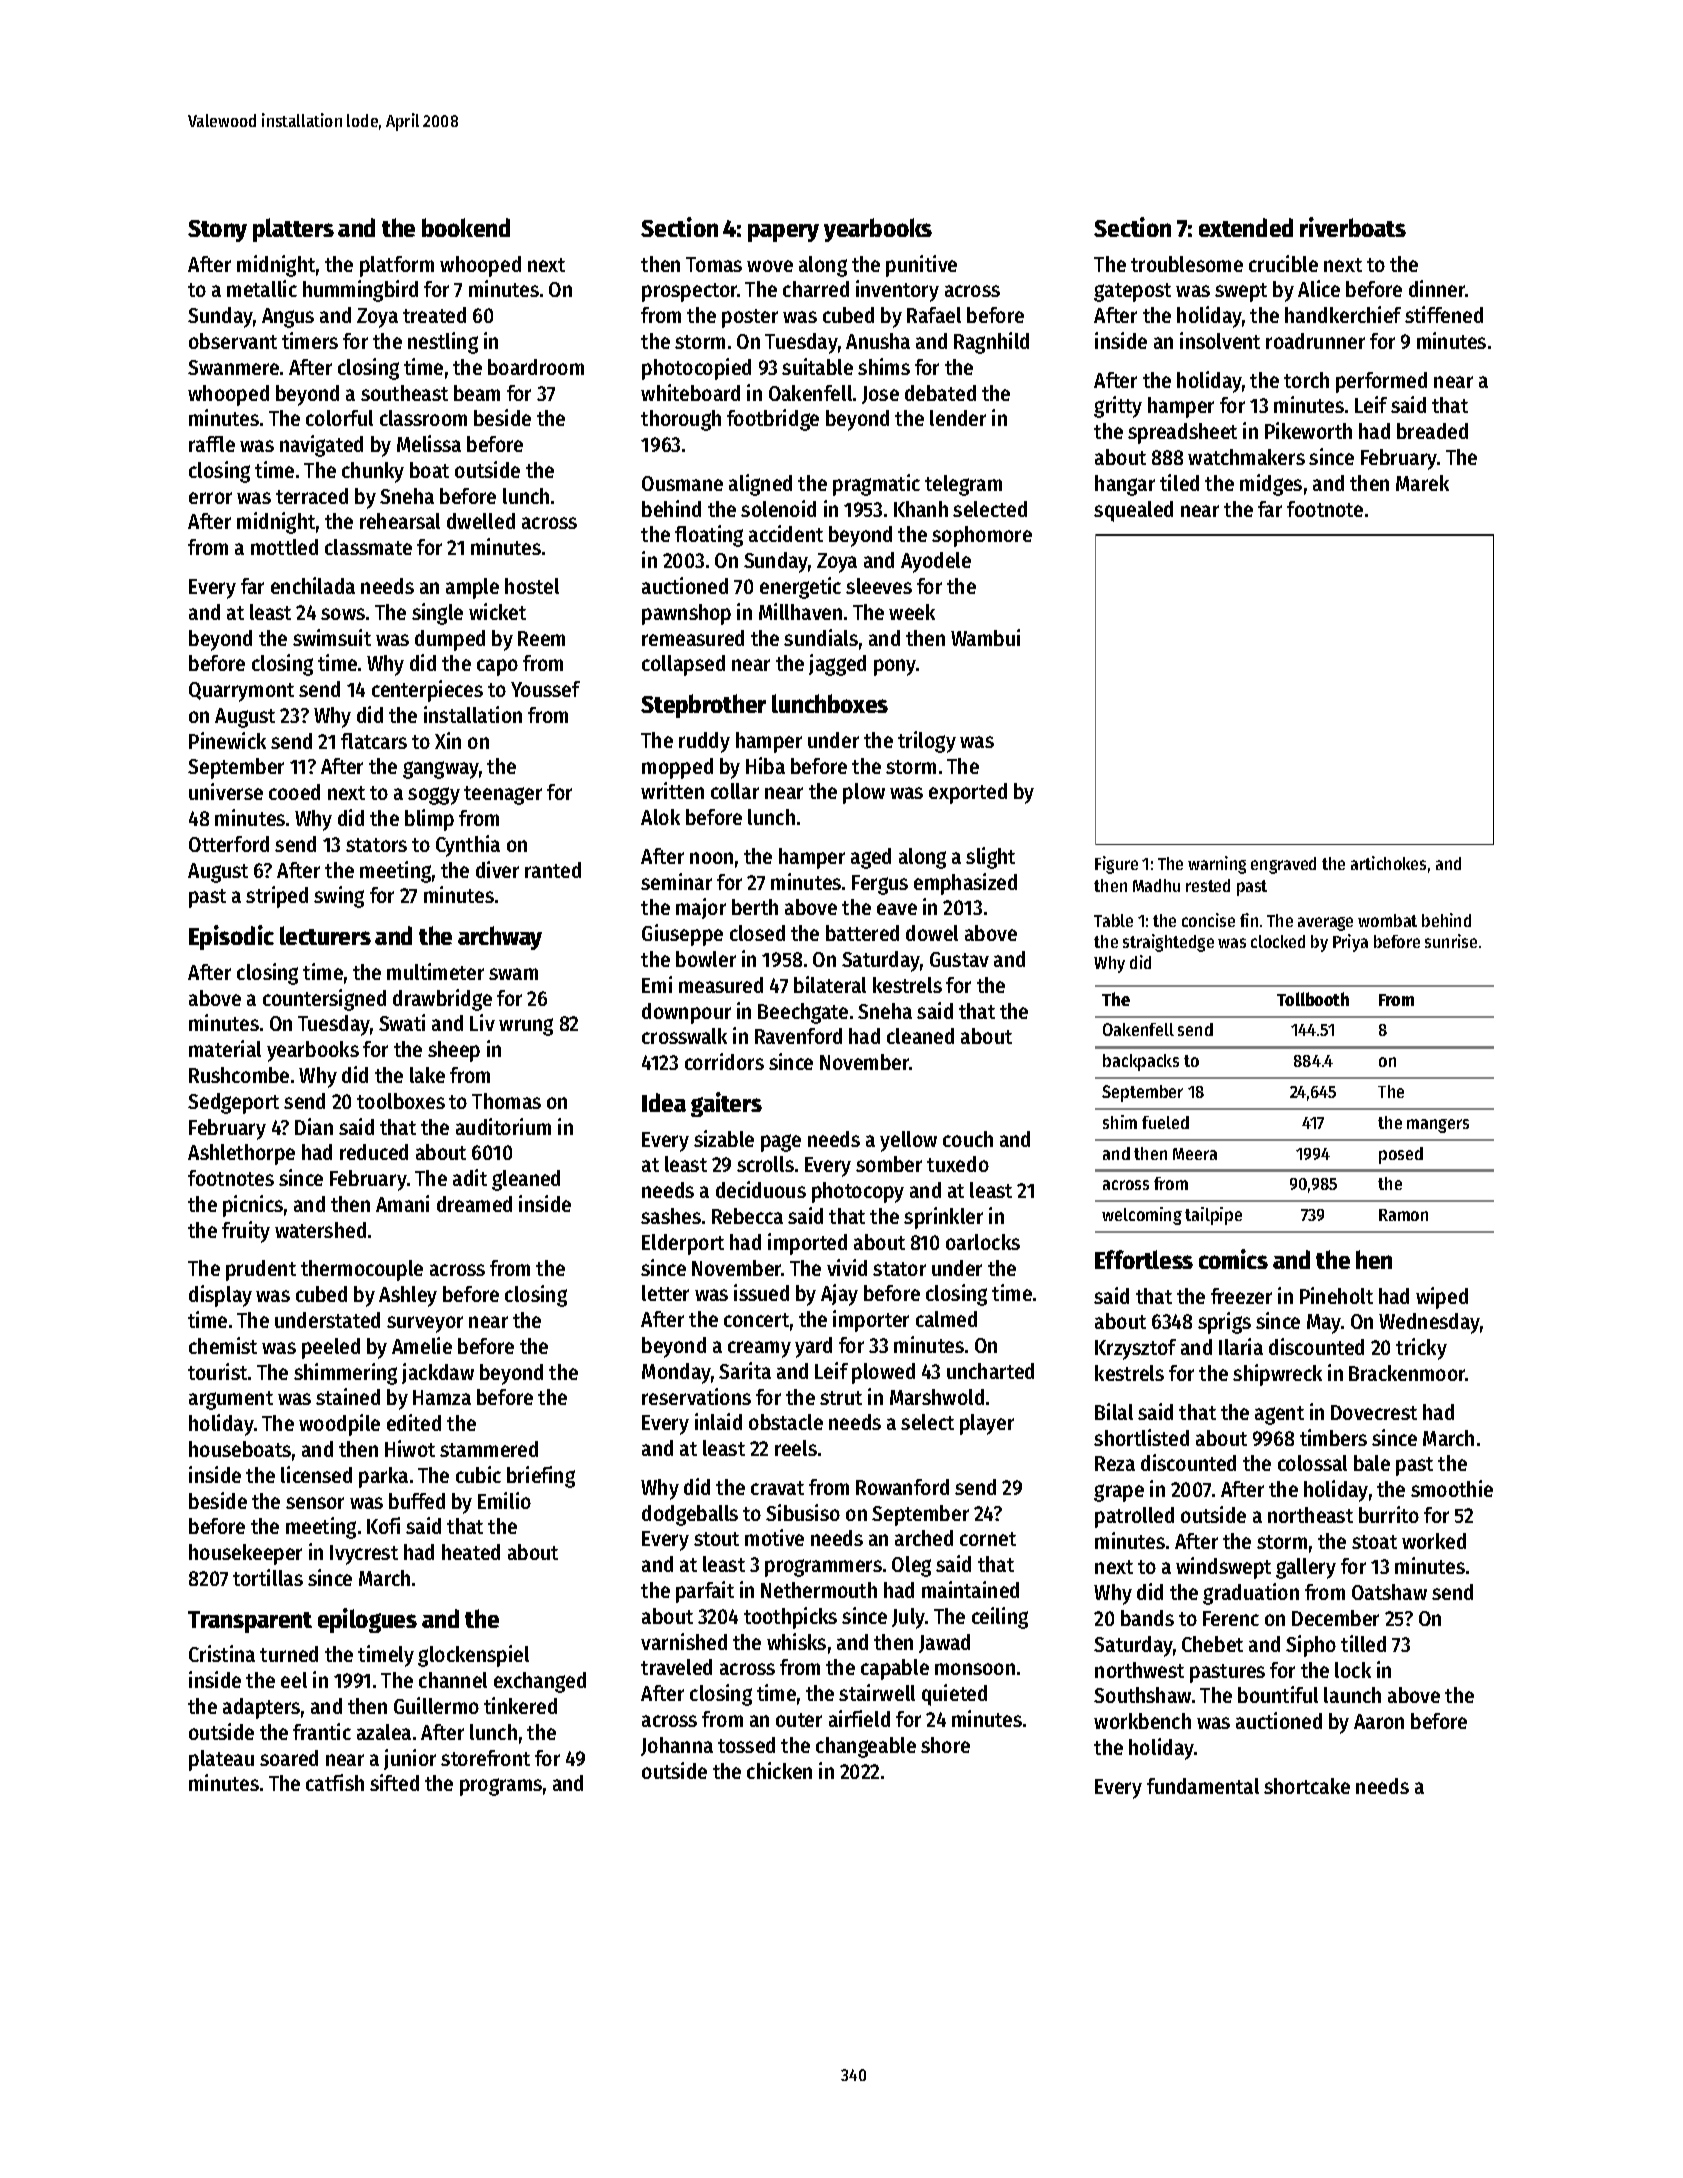 Image resolution: width=1683 pixels, height=2178 pixels. What do you see at coordinates (1246, 227) in the screenshot?
I see `extended` at bounding box center [1246, 227].
